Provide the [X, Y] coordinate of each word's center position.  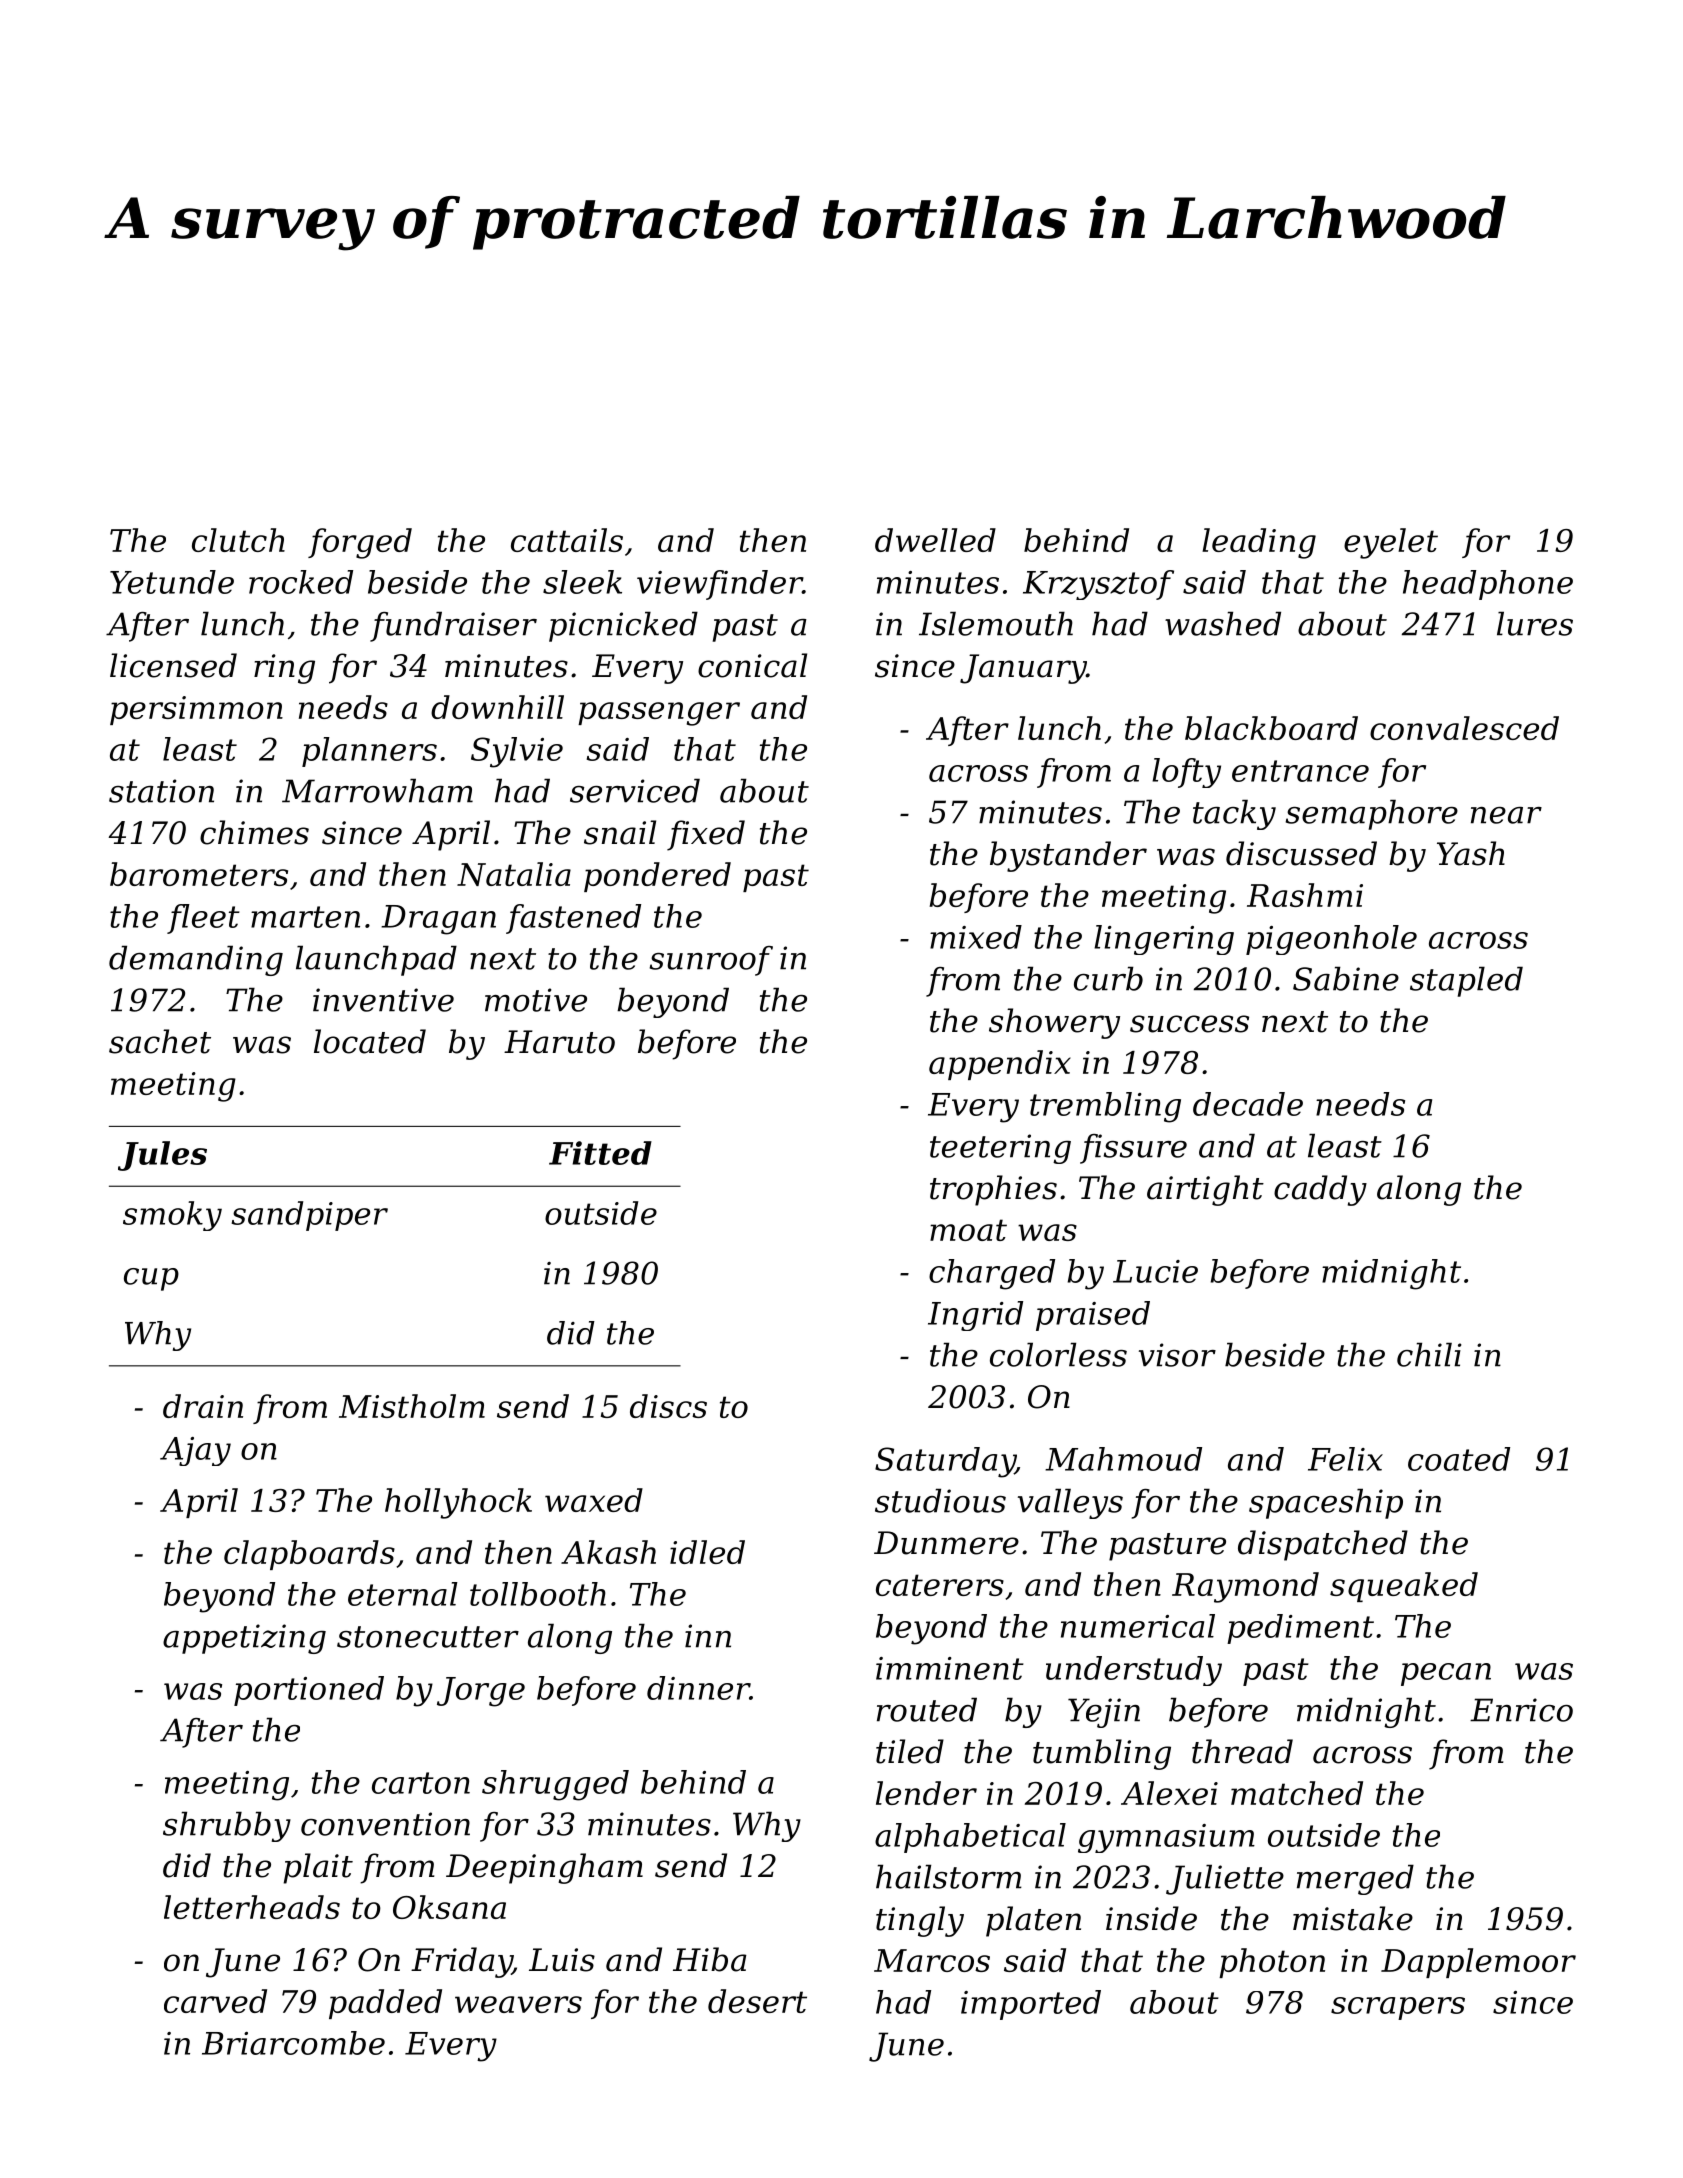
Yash [1471, 853]
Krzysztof [1098, 585]
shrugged [555, 1785]
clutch [238, 540]
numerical [1138, 1626]
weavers [518, 2004]
